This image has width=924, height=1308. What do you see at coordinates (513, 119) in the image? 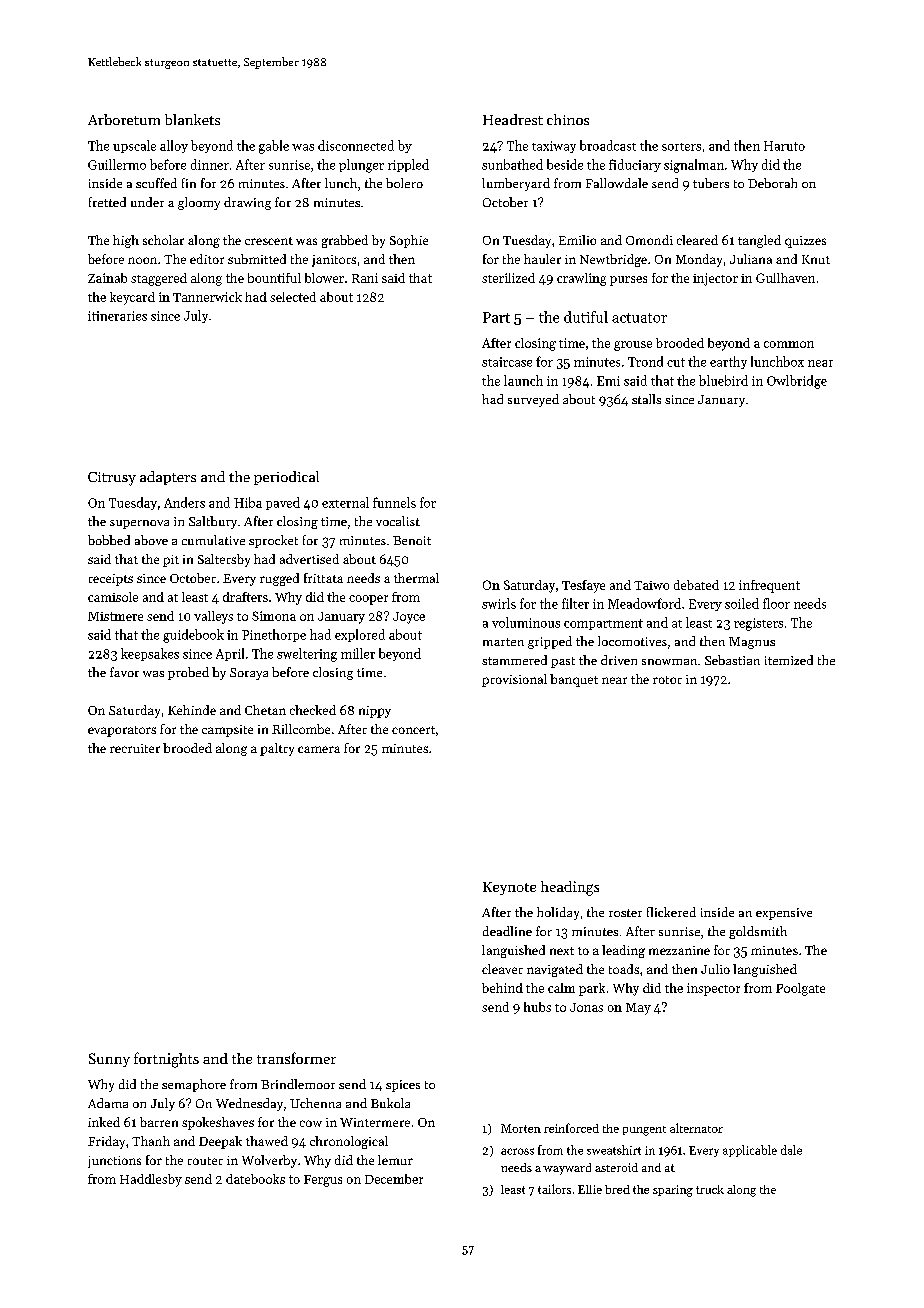
I see `Headrest` at bounding box center [513, 119].
